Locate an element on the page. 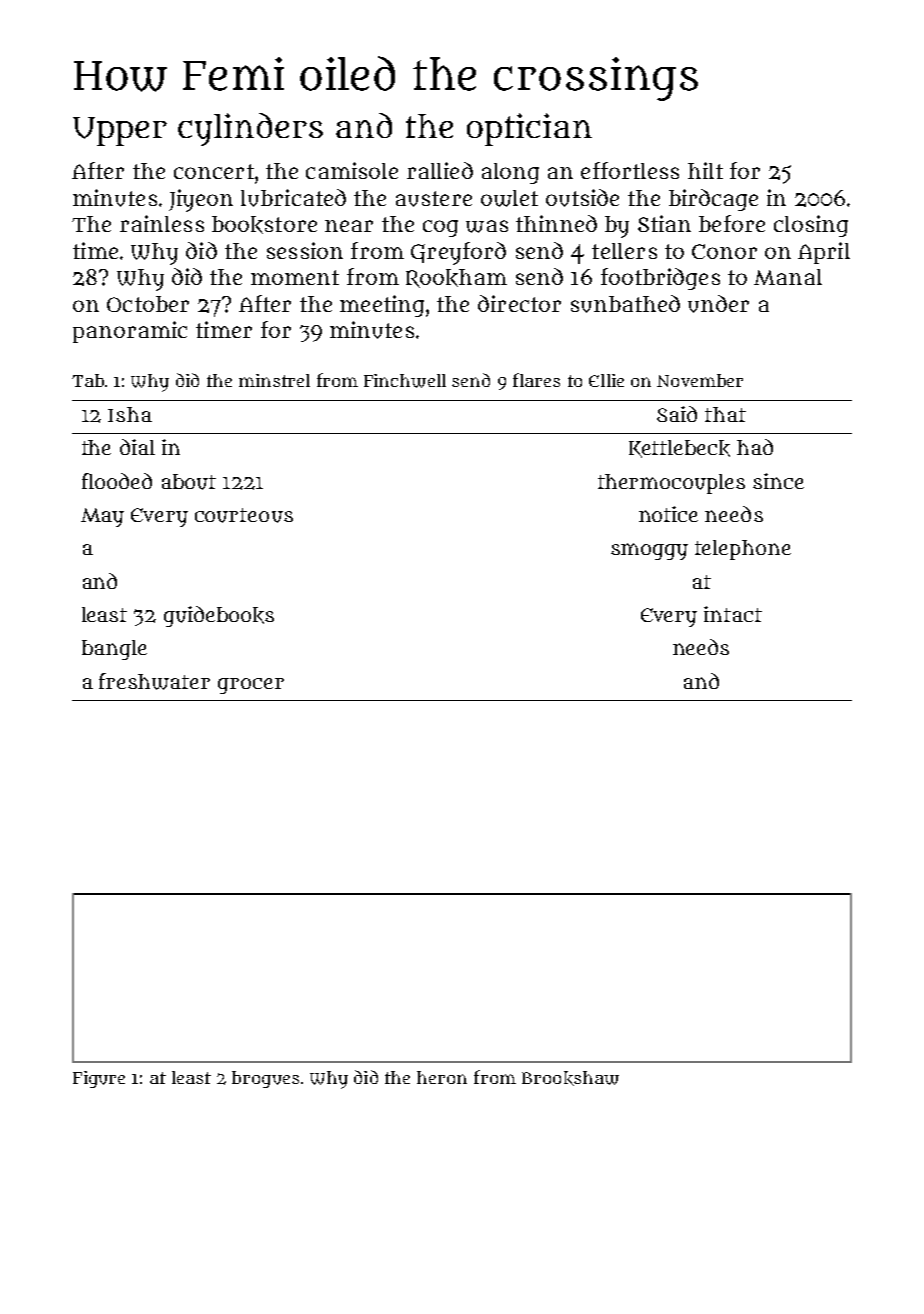 The width and height of the document is (924, 1314). Figure is located at coordinates (99, 1079).
